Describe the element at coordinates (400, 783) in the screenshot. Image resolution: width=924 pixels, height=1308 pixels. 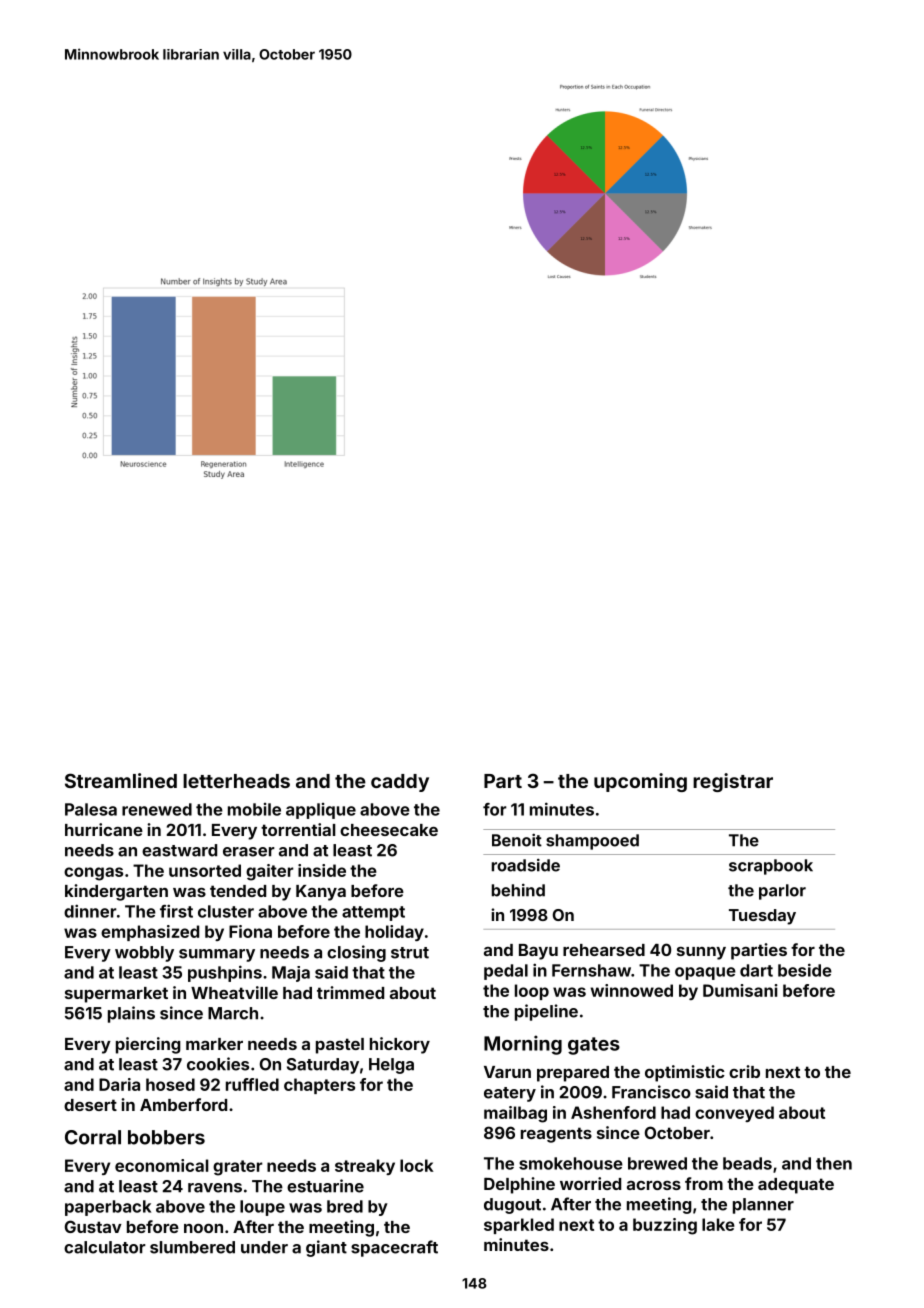
I see `caddy` at that location.
